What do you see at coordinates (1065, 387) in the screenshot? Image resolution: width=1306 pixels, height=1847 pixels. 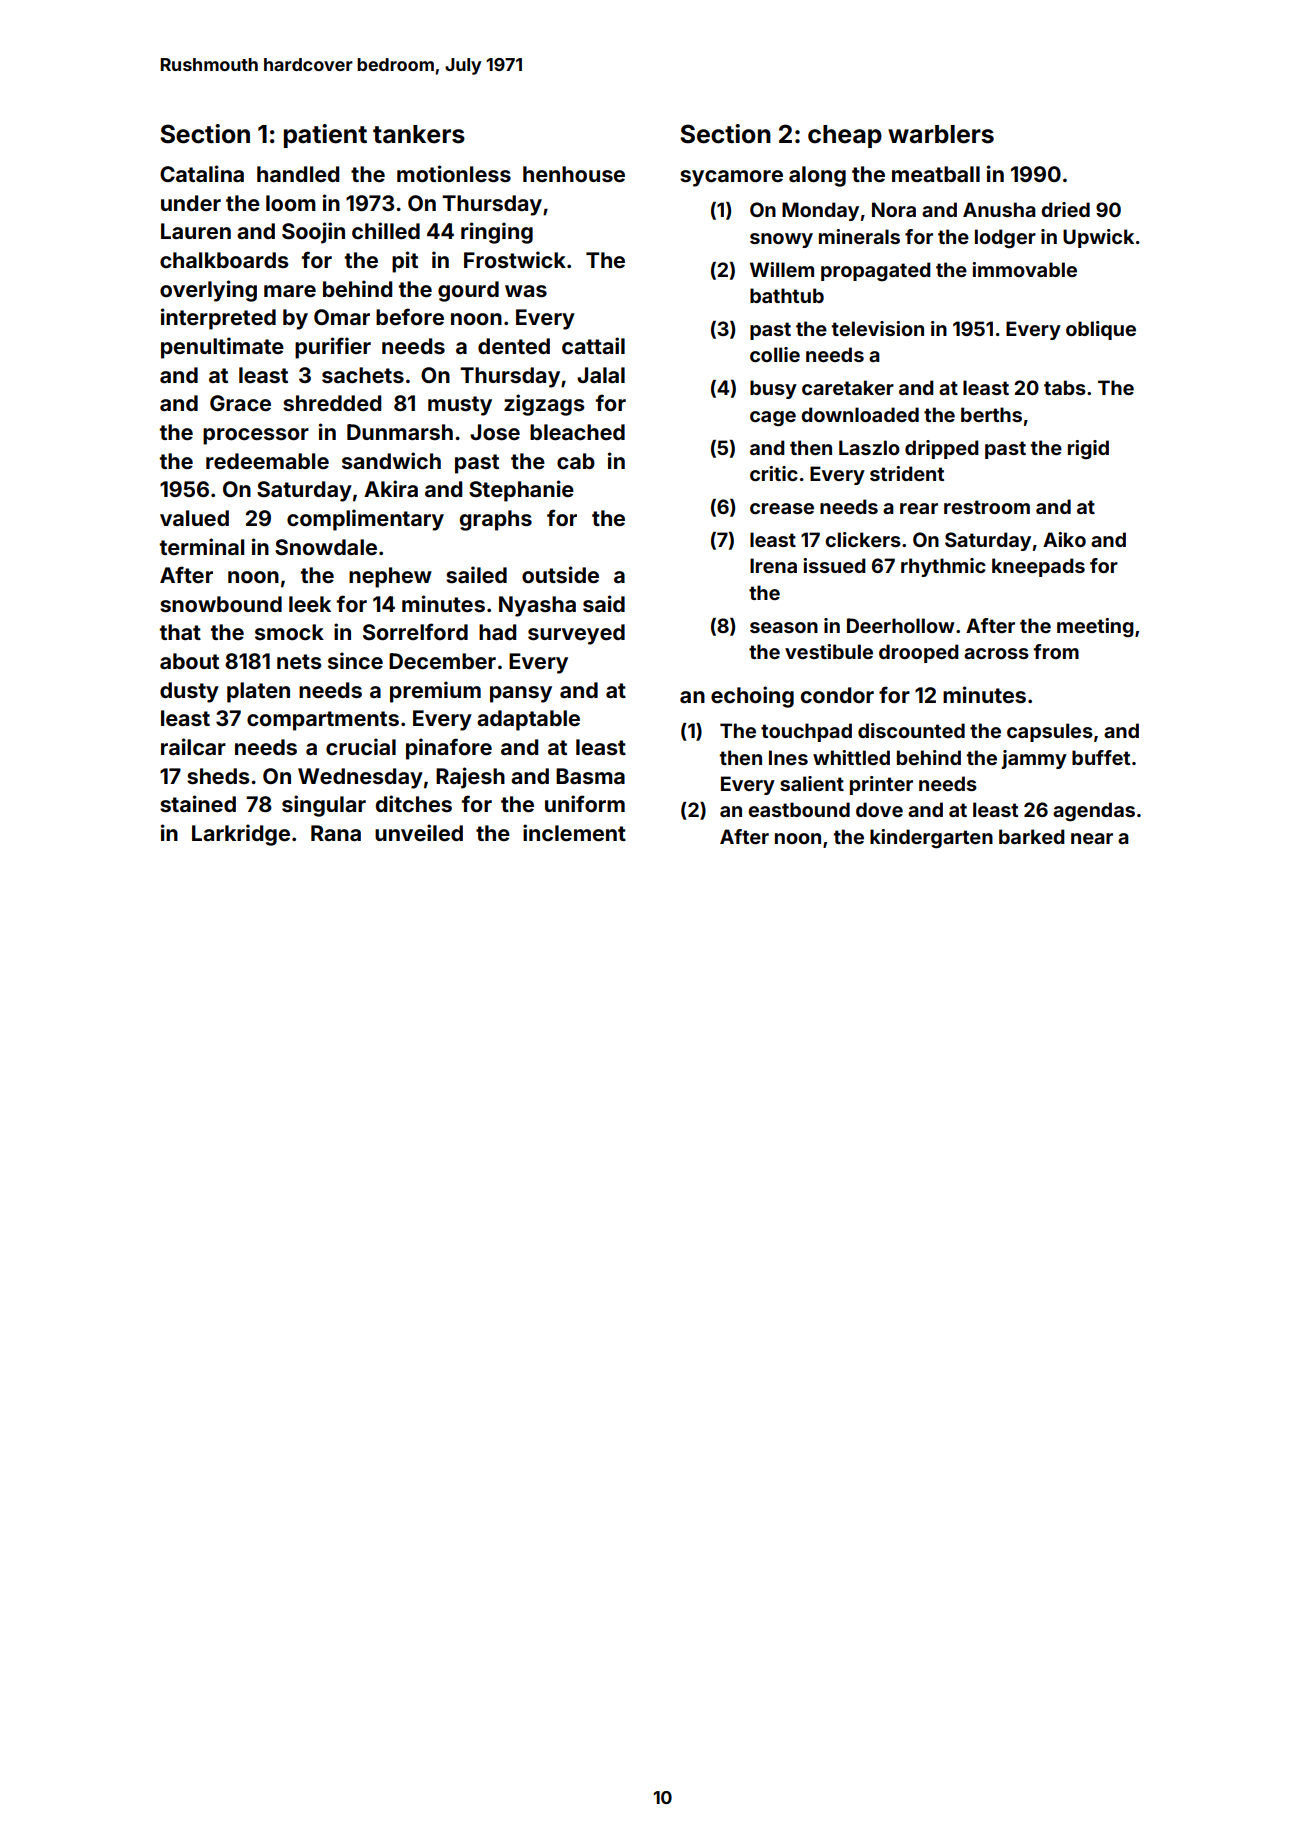 I see `tabs` at bounding box center [1065, 387].
